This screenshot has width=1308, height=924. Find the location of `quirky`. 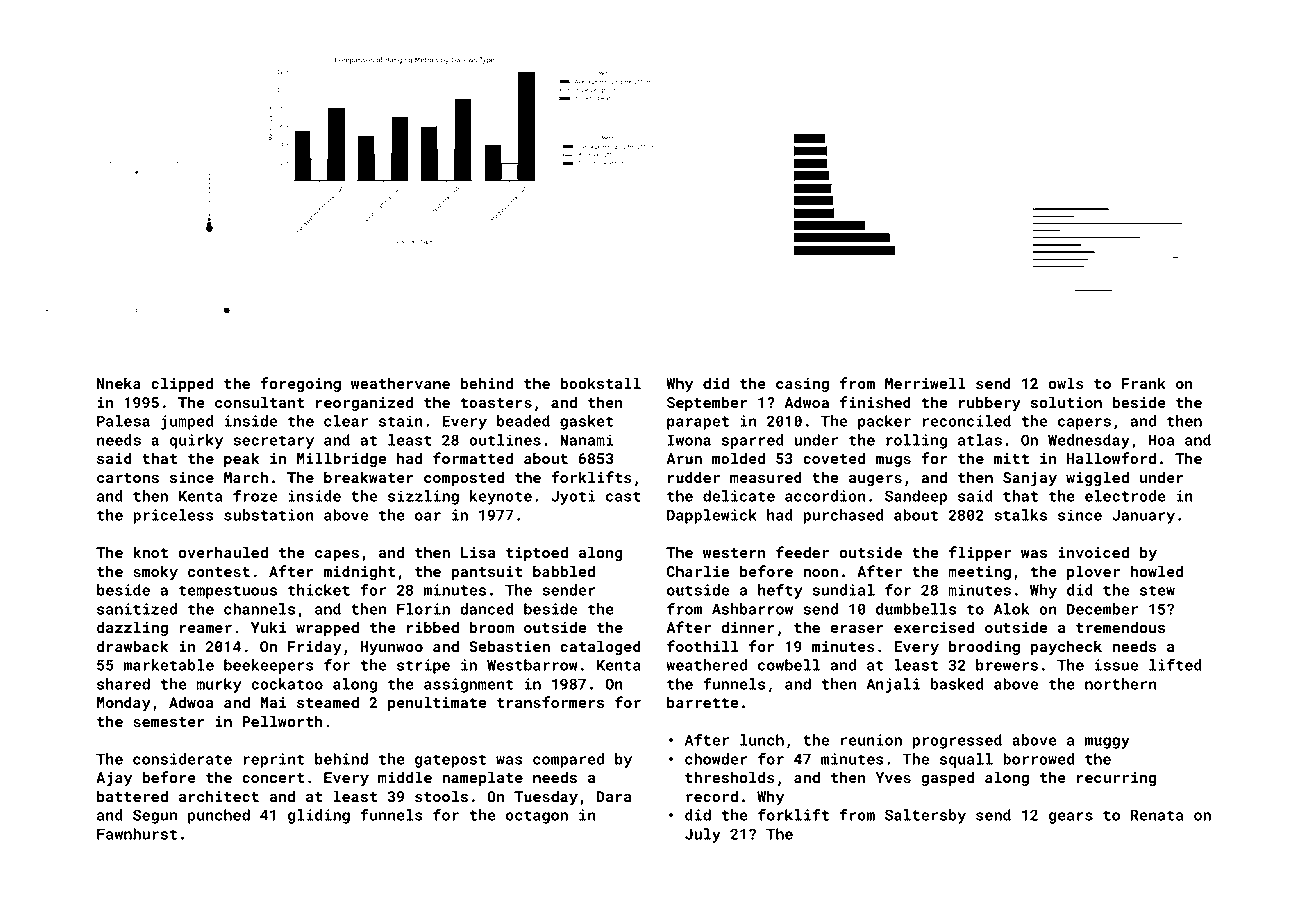

quirky is located at coordinates (196, 441).
